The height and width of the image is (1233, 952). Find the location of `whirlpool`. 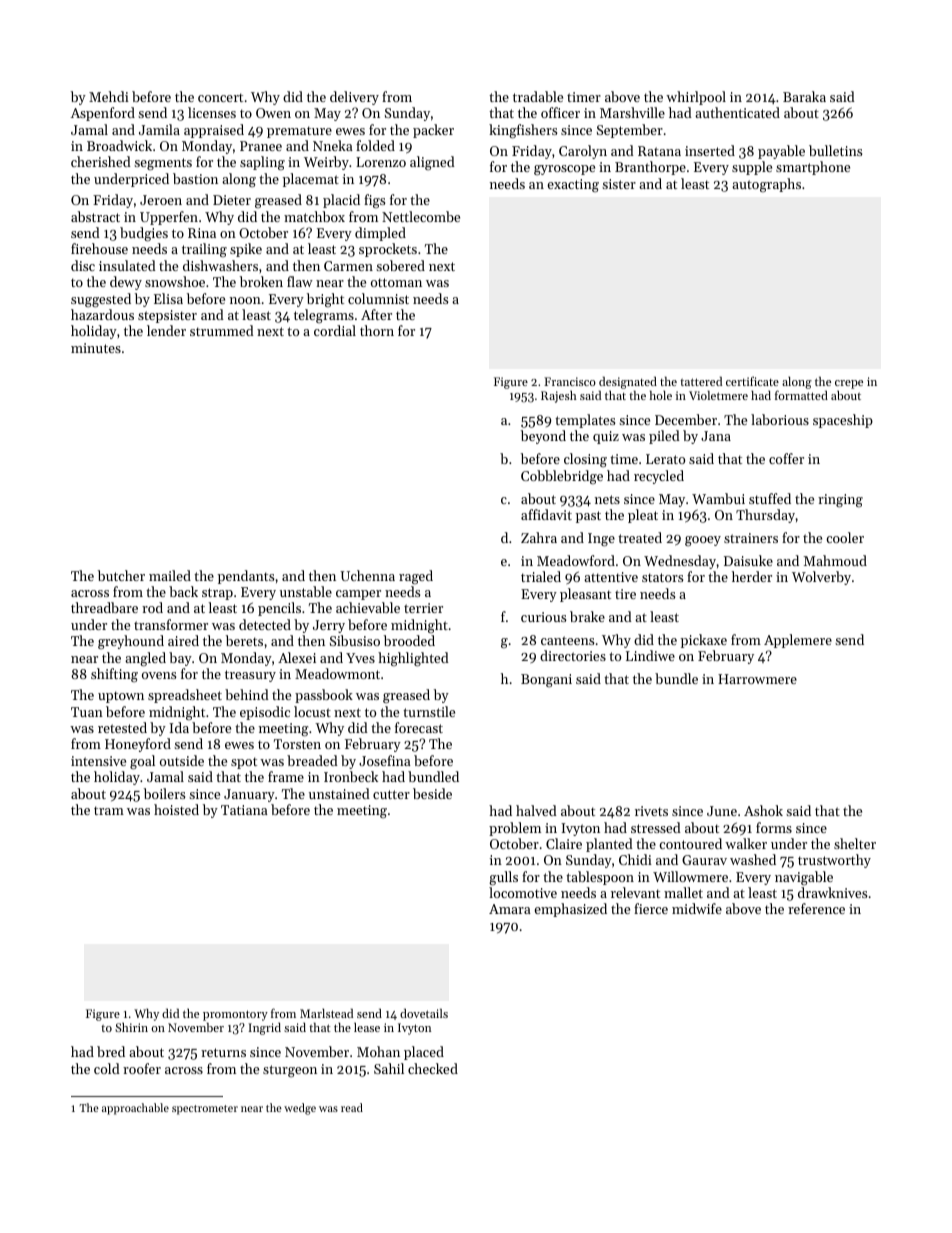

whirlpool is located at coordinates (696, 98).
